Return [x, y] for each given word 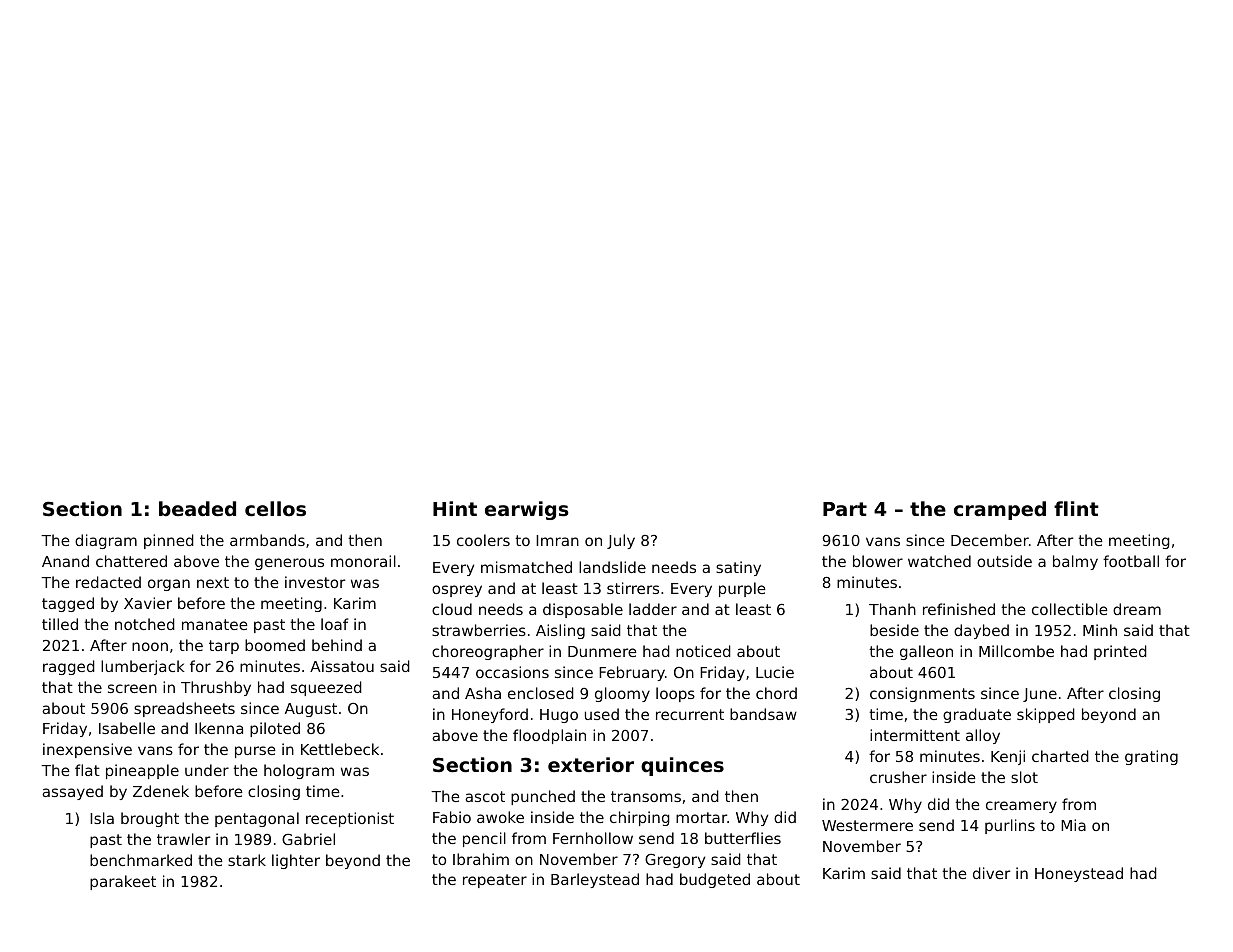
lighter [296, 861]
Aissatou [342, 666]
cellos [275, 508]
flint [1076, 508]
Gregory [675, 861]
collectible [1070, 609]
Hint [455, 508]
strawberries [479, 630]
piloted [275, 729]
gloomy [622, 694]
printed [1120, 652]
